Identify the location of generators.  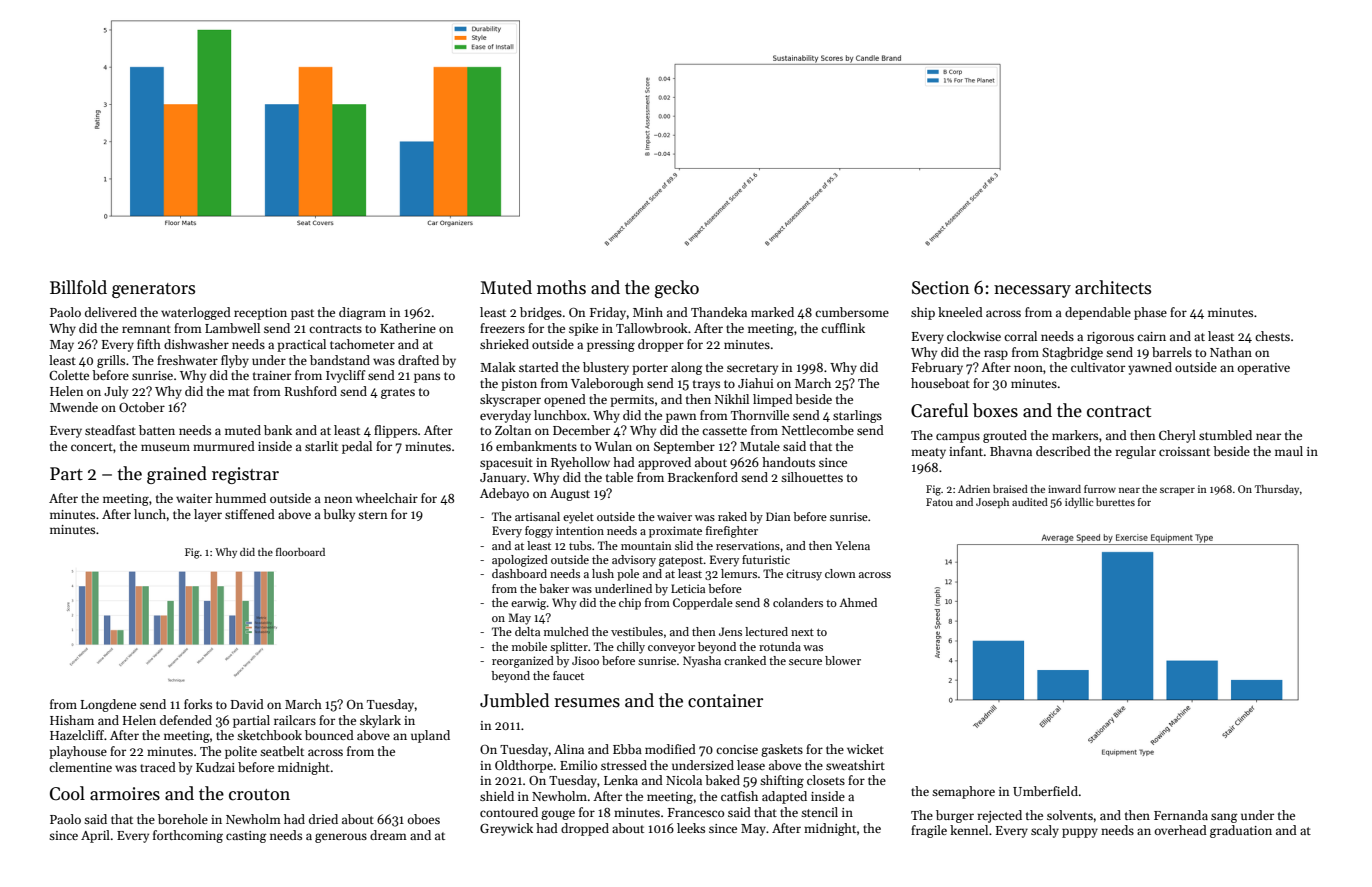
(153, 290).
